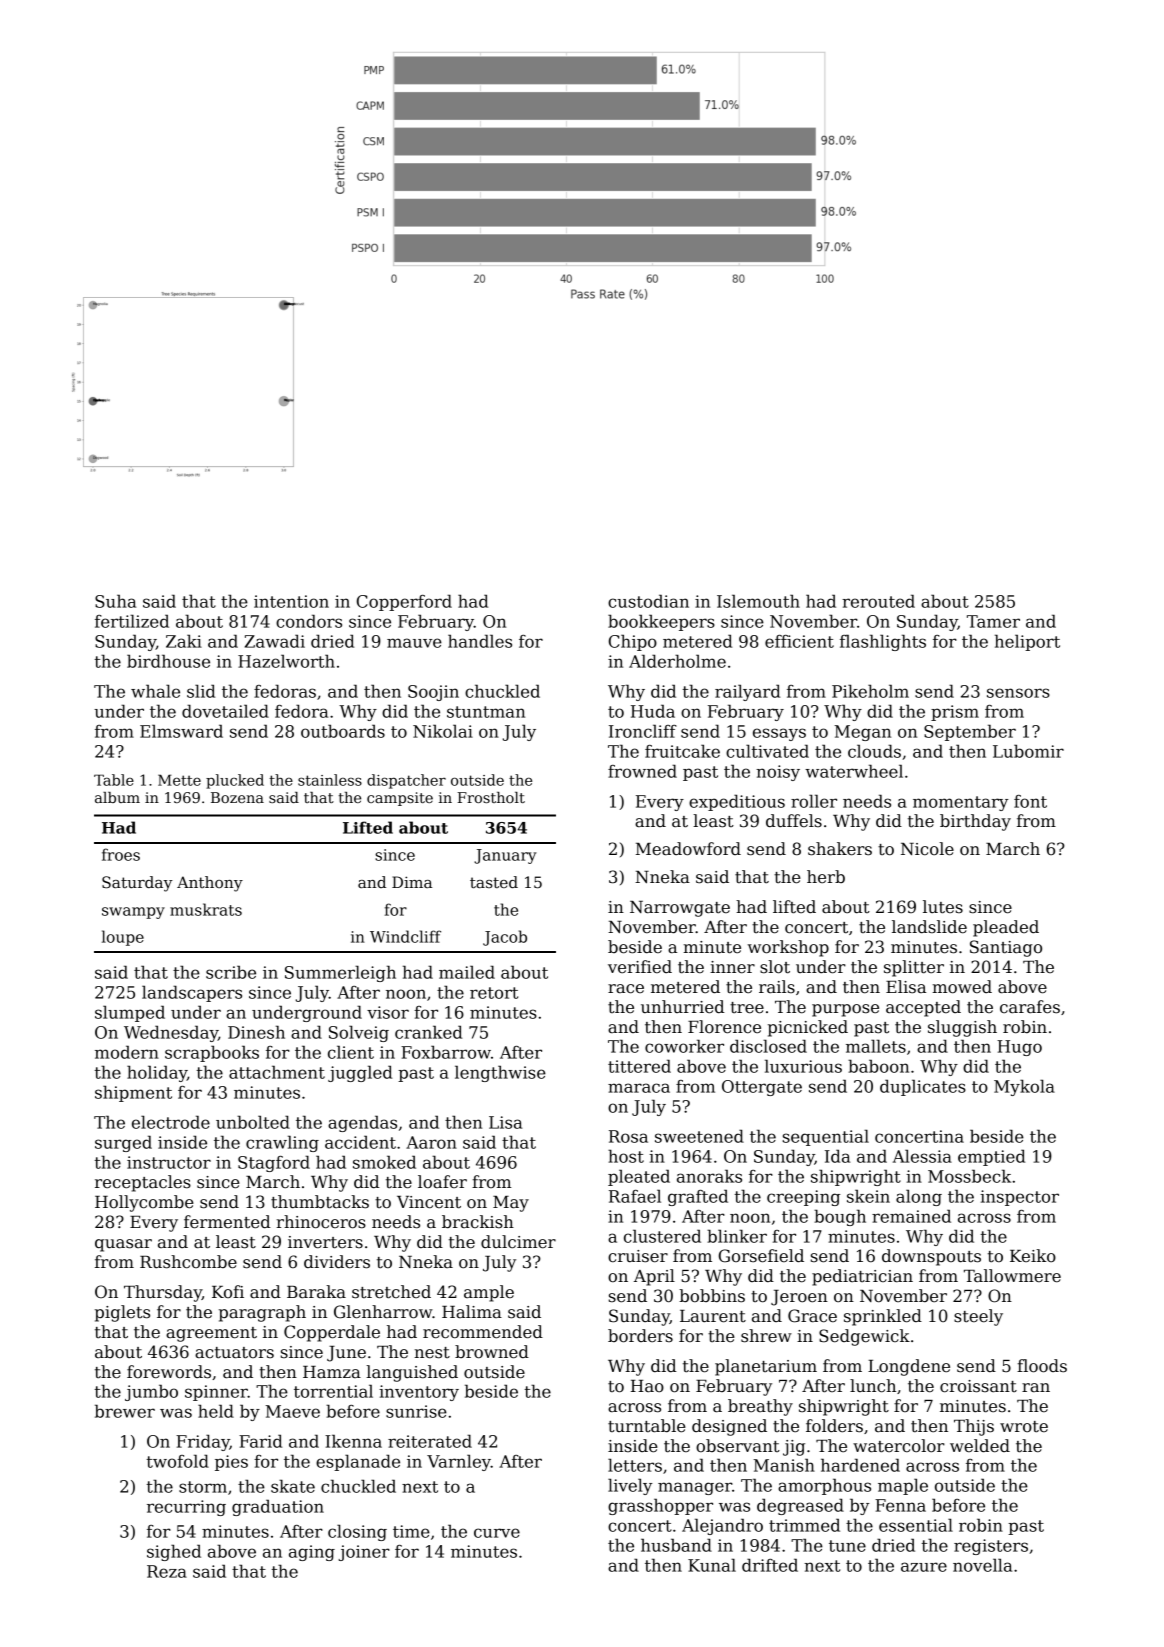  What do you see at coordinates (975, 822) in the document?
I see `birthday` at bounding box center [975, 822].
